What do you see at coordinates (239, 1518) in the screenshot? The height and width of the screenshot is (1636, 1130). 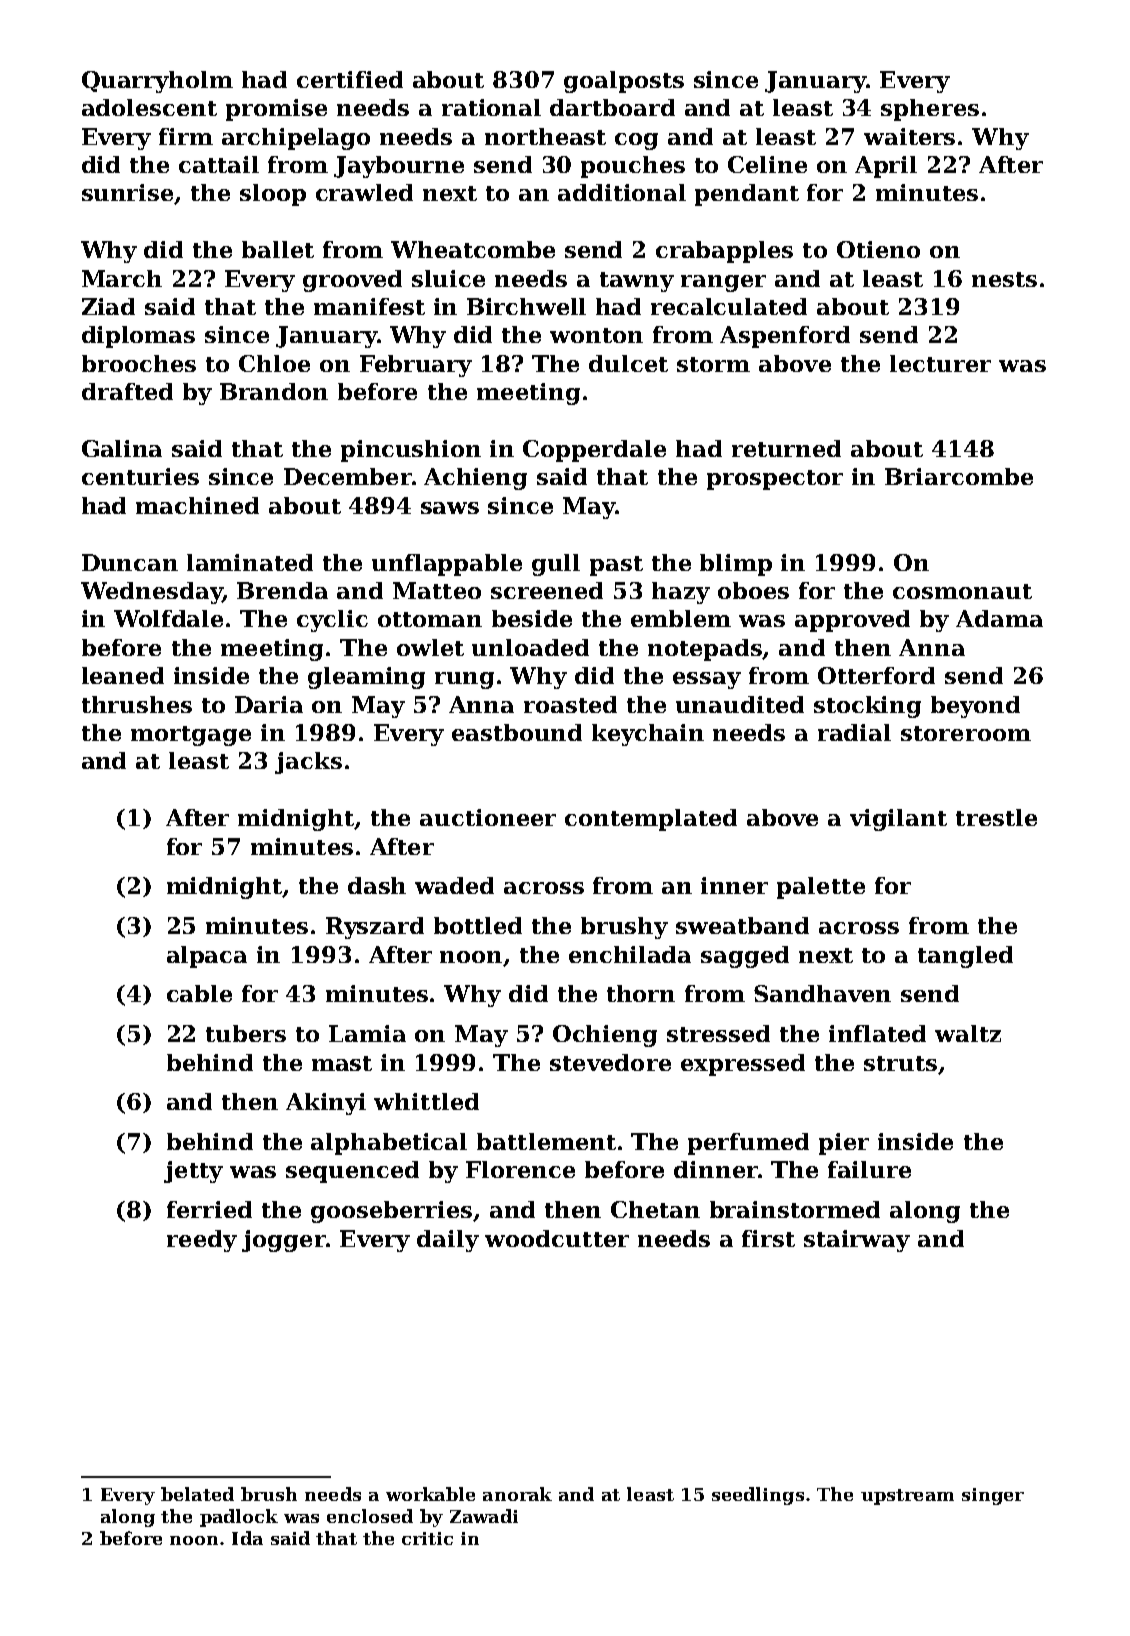 I see `padlock` at bounding box center [239, 1518].
